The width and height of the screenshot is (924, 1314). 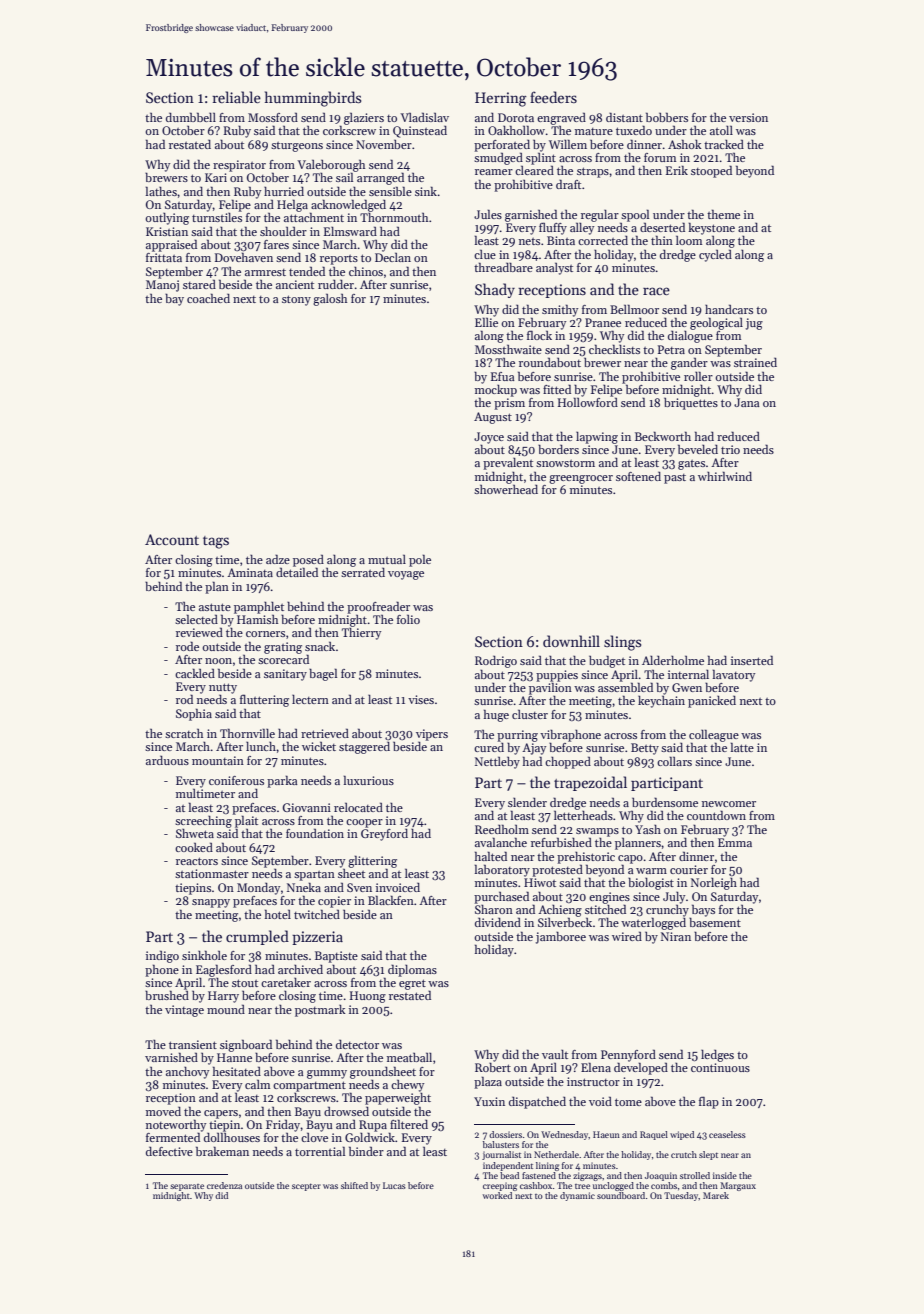 I want to click on mature, so click(x=594, y=131).
